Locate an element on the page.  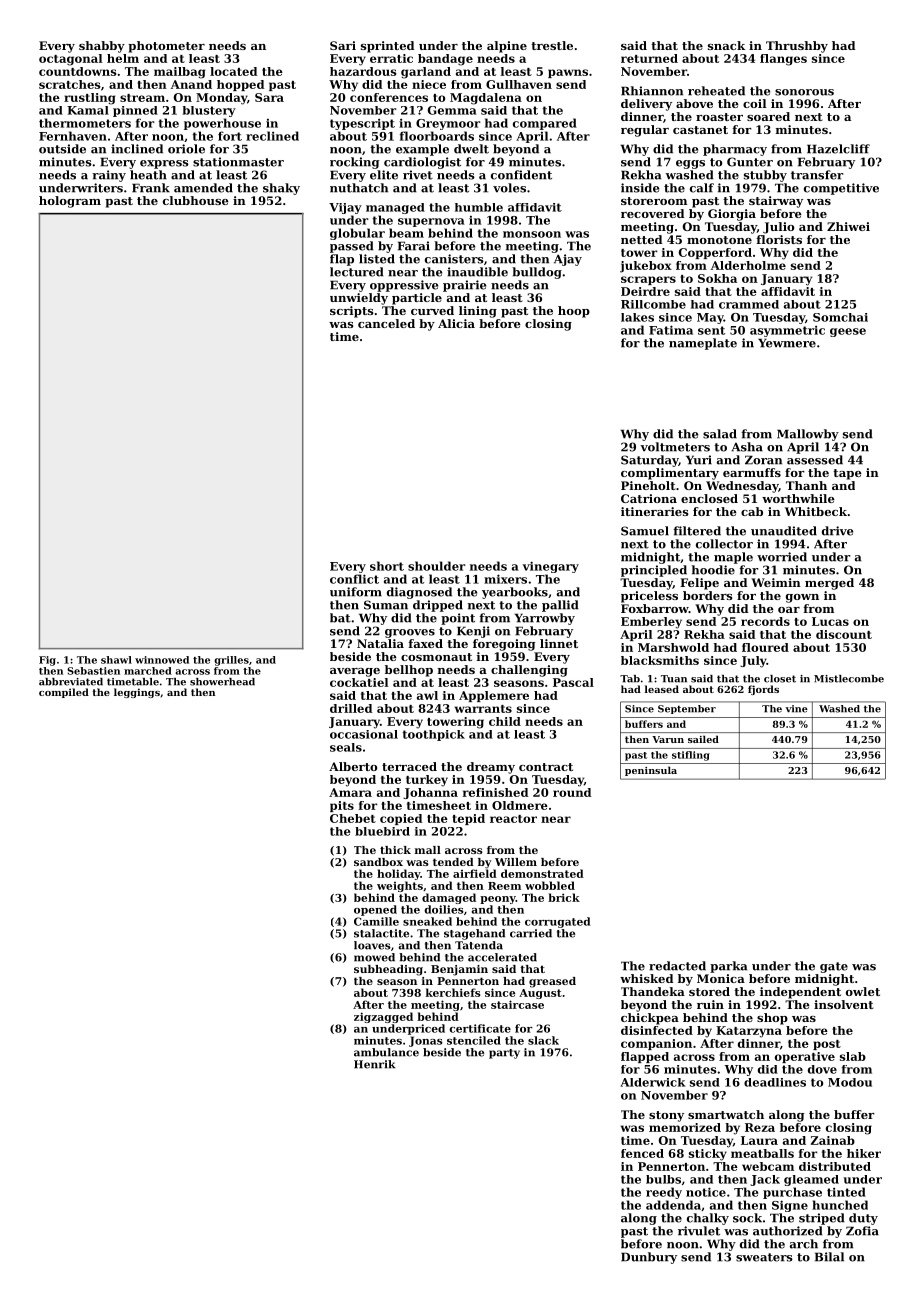
Gullhaven is located at coordinates (519, 84).
